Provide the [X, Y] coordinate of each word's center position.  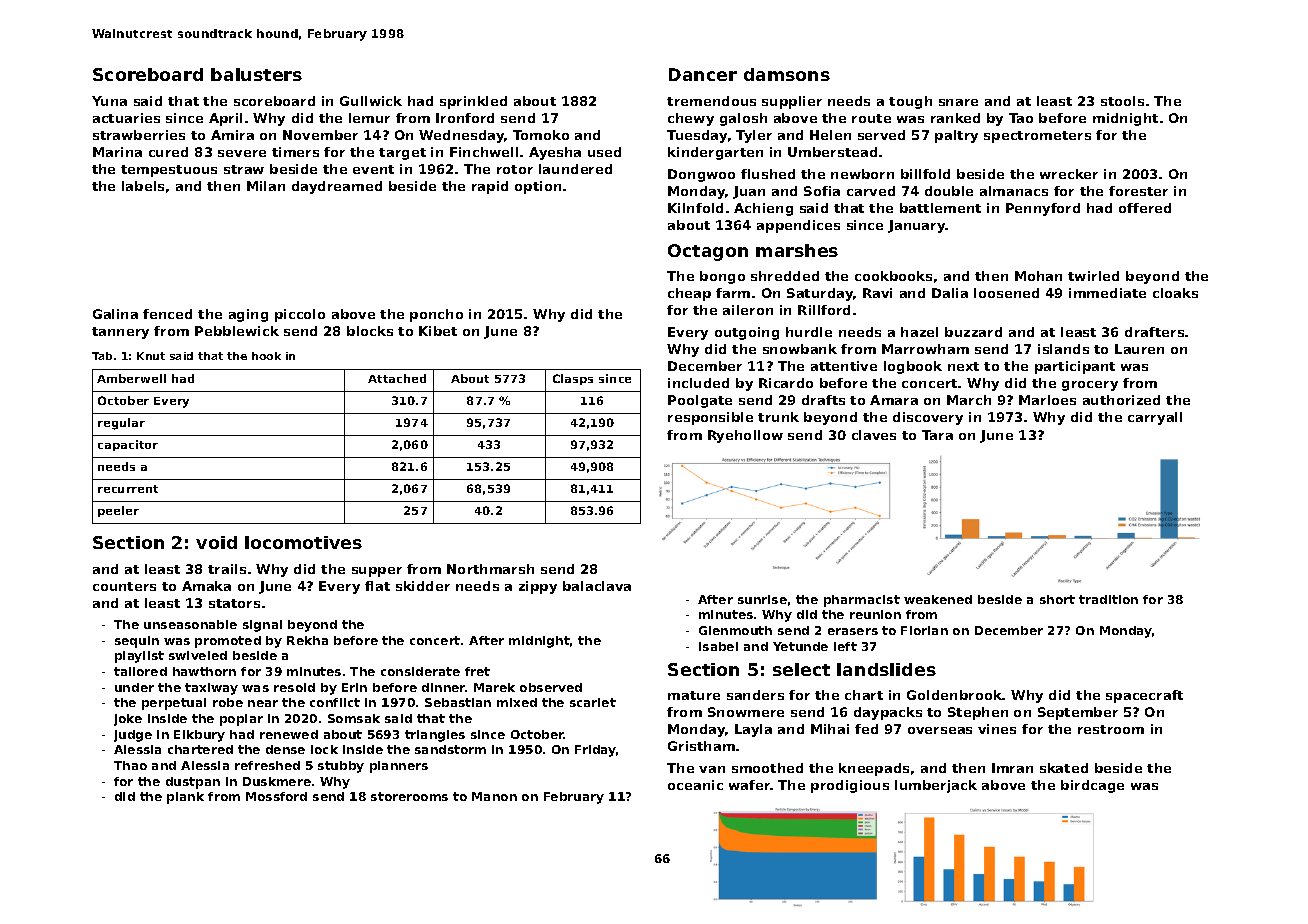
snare [958, 102]
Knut [151, 356]
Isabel [718, 646]
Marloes [1047, 400]
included [698, 383]
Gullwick [371, 101]
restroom [1111, 729]
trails [227, 569]
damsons [787, 74]
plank [185, 798]
